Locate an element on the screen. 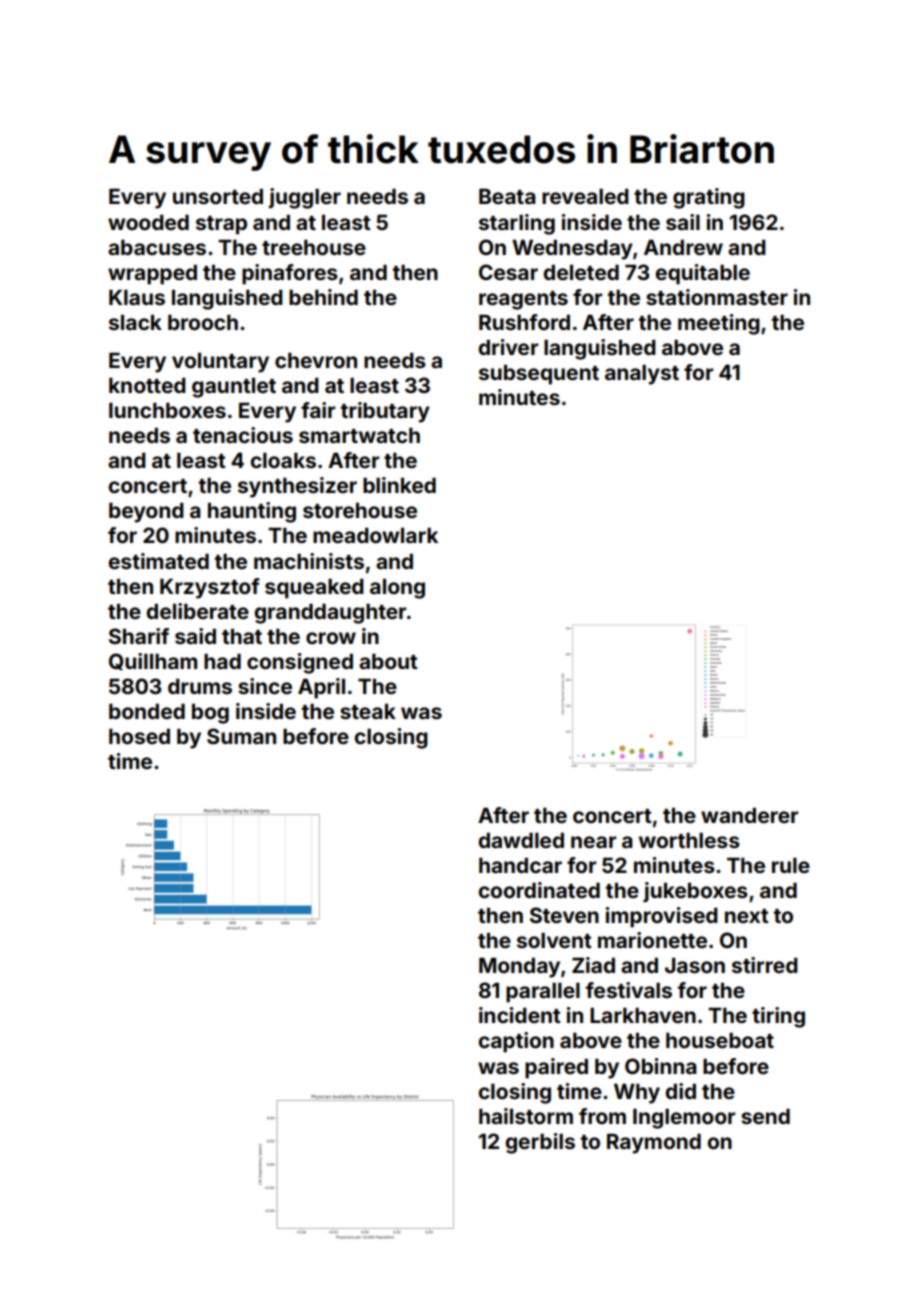 This screenshot has width=924, height=1311. Krzysztof is located at coordinates (210, 588).
